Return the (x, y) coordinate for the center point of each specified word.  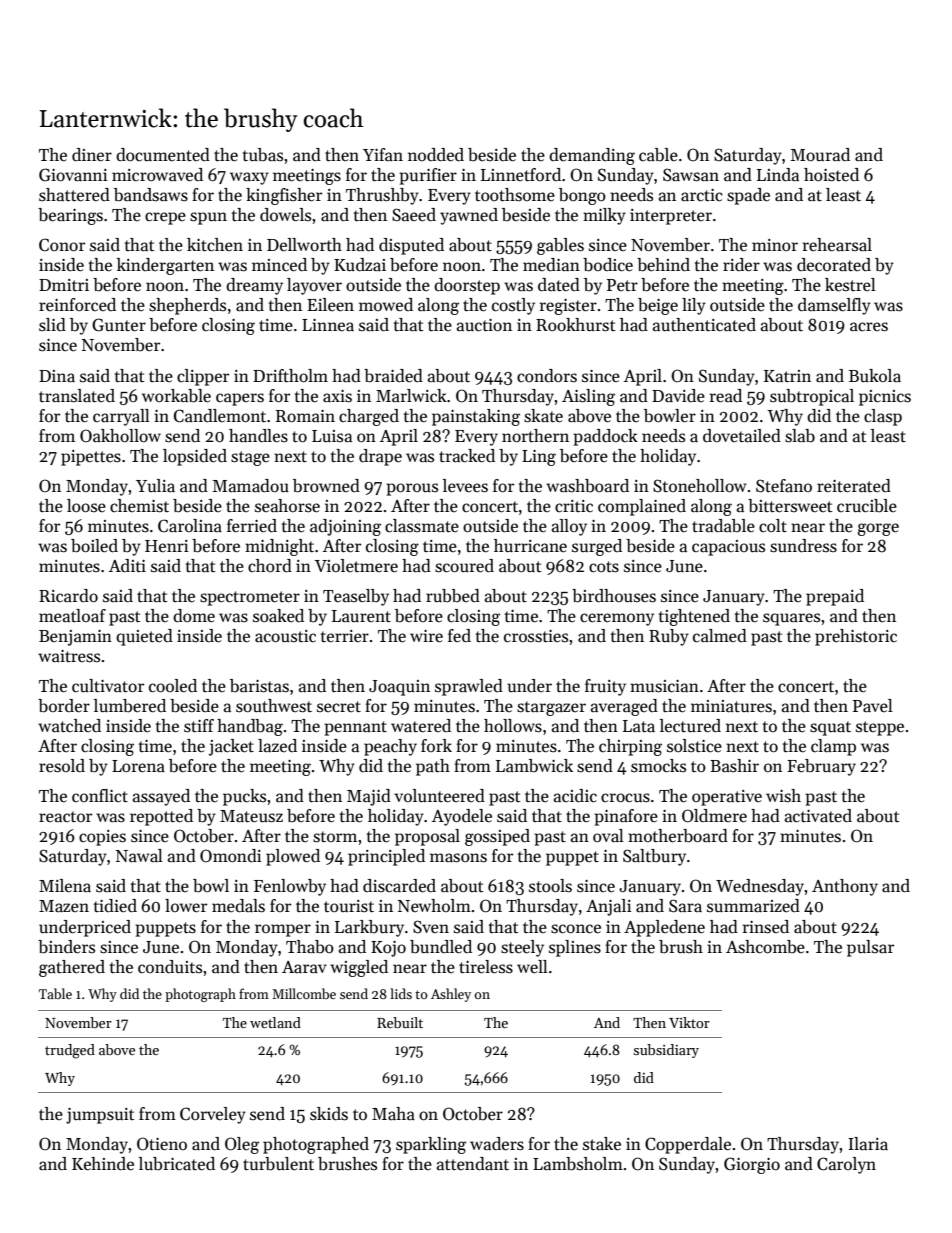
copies (102, 838)
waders (497, 1144)
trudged (70, 1051)
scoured (464, 566)
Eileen (330, 305)
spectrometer (250, 598)
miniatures (731, 706)
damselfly (834, 306)
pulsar (870, 948)
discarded (399, 886)
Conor (62, 245)
